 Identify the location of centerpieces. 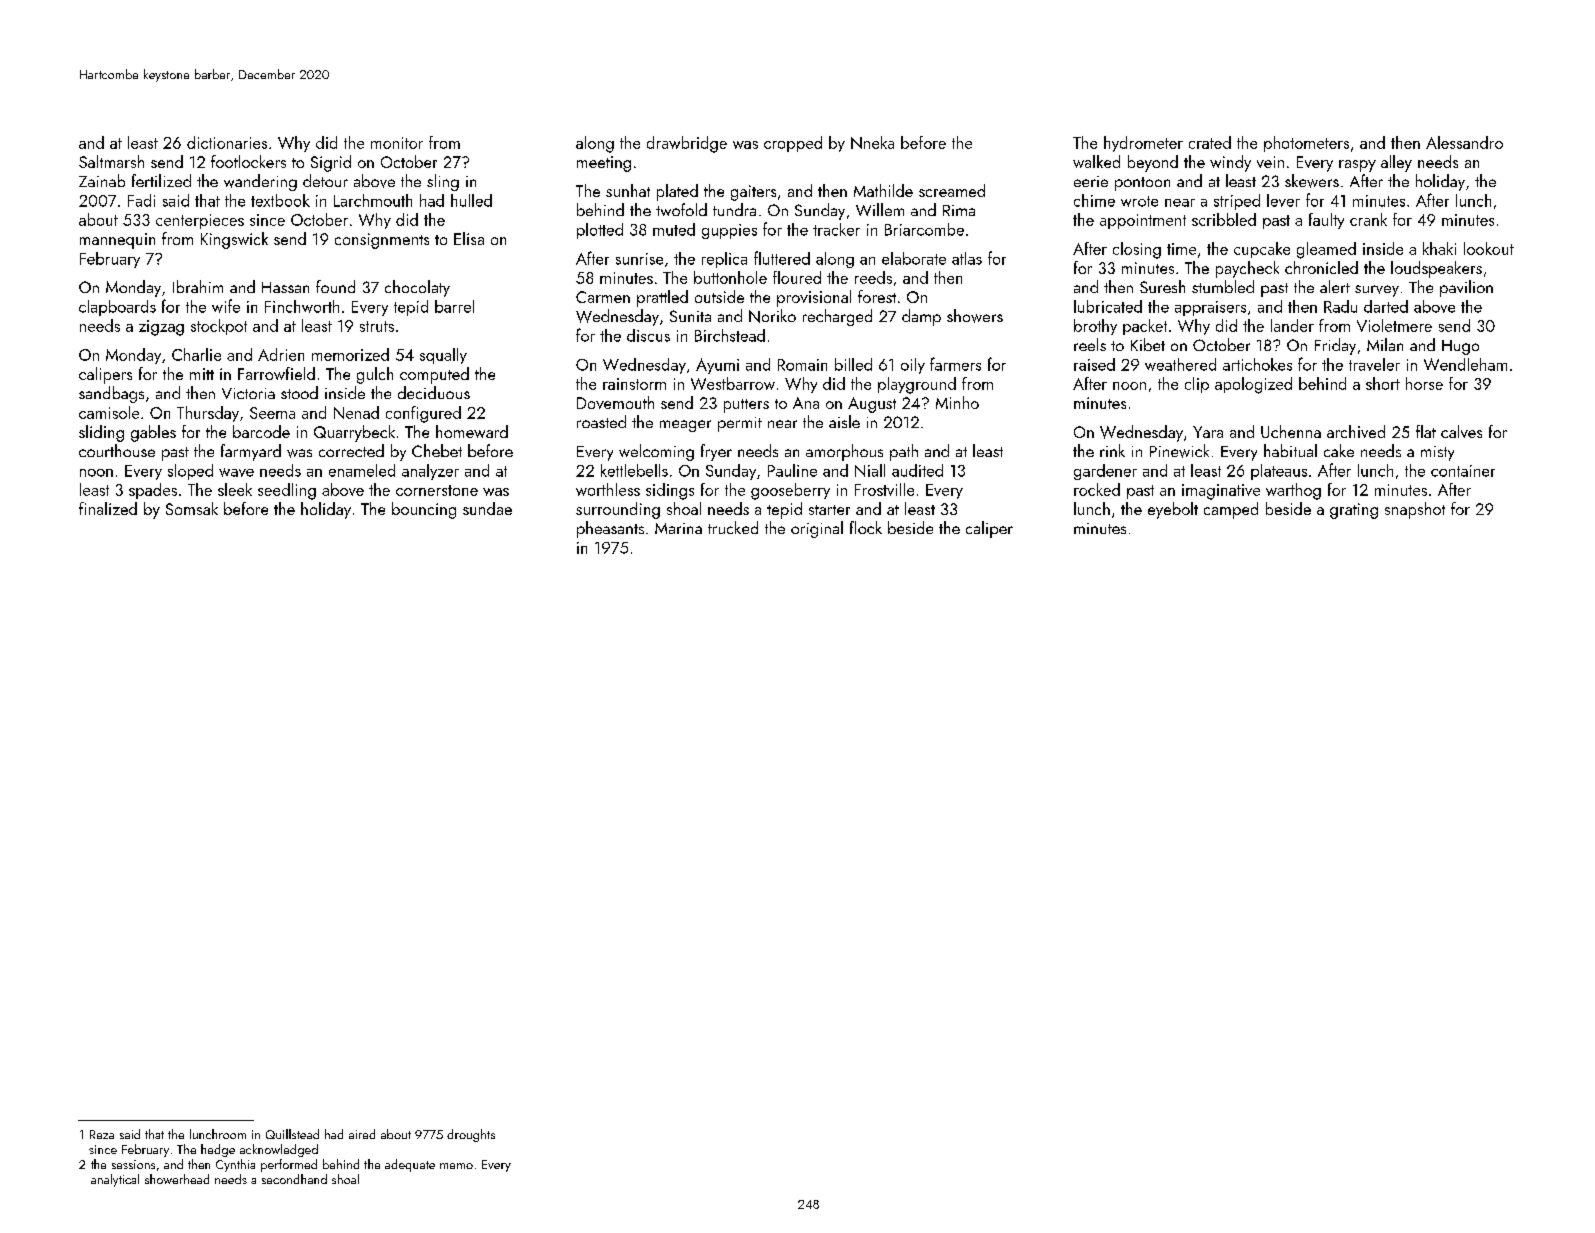
(200, 221).
